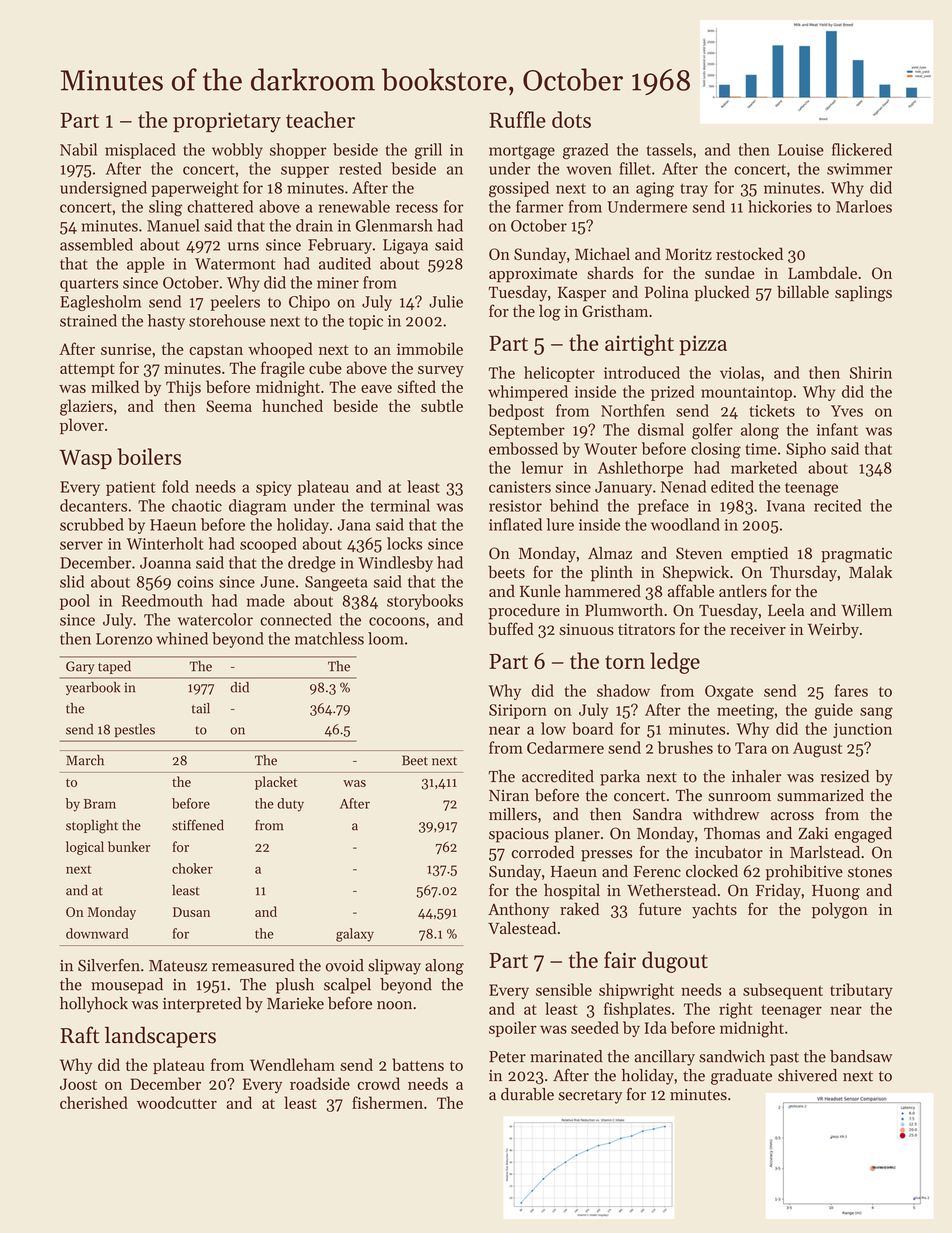  Describe the element at coordinates (527, 1094) in the document. I see `durable` at that location.
